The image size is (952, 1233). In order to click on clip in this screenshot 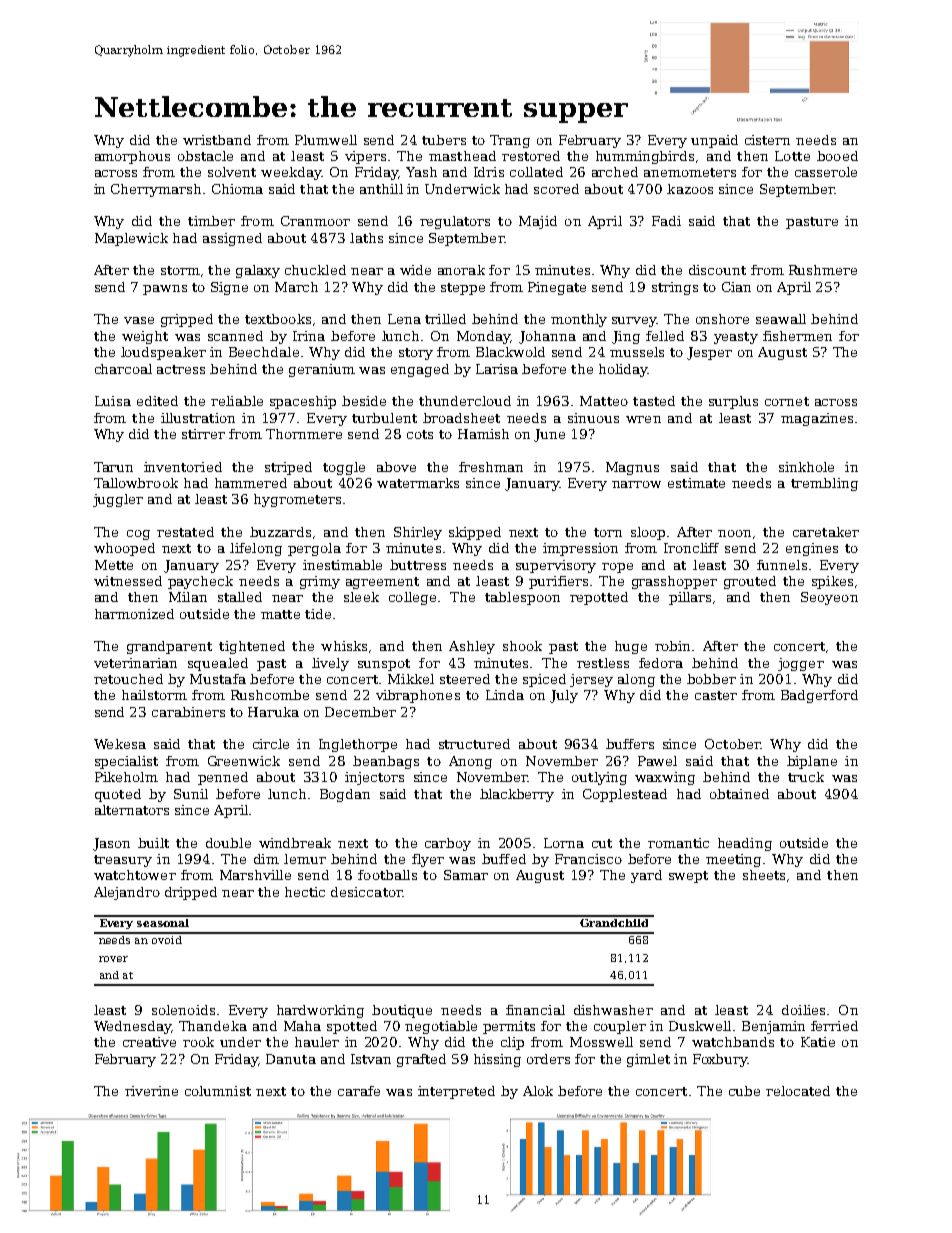, I will do `click(512, 1043)`.
